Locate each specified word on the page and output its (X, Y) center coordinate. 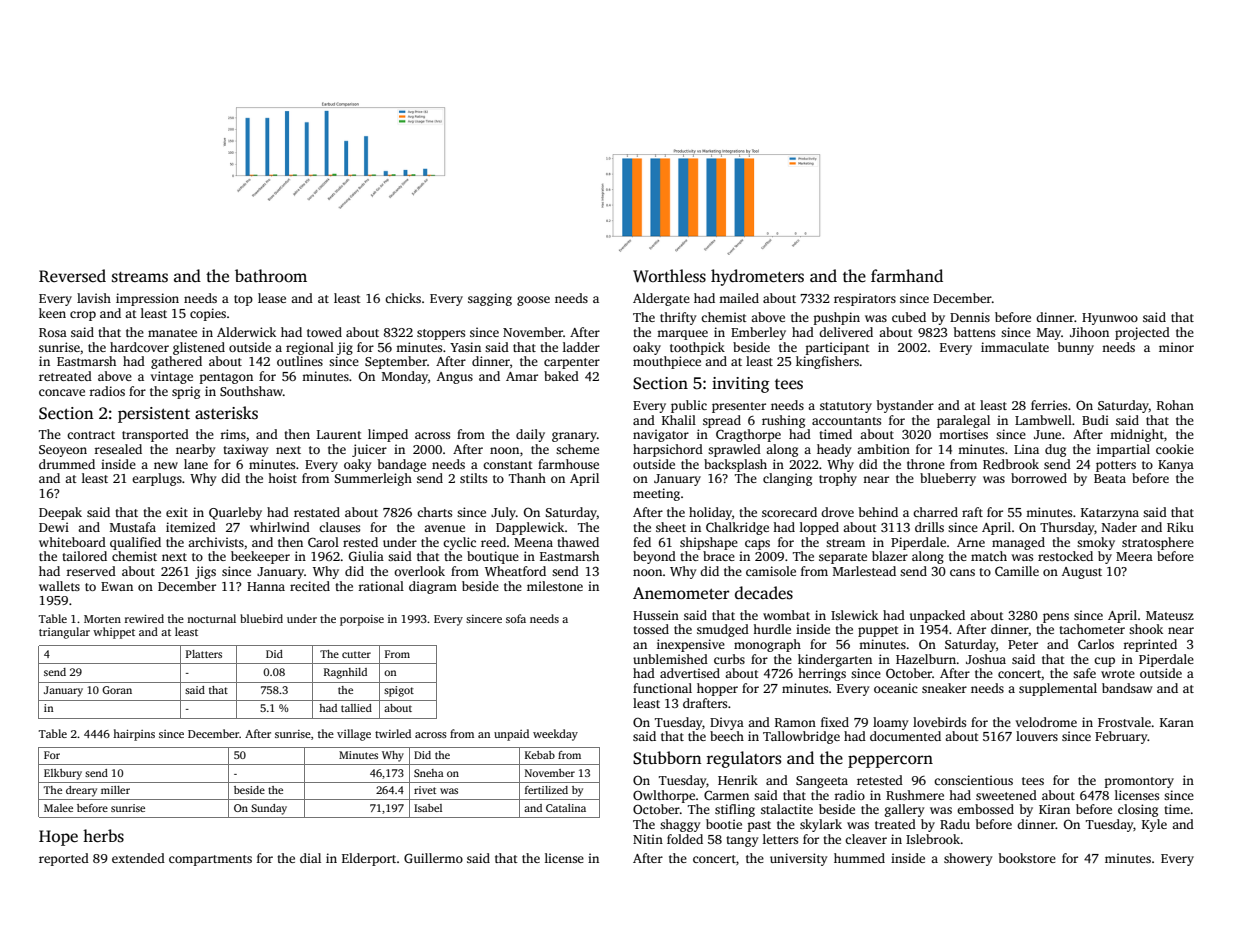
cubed (909, 317)
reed (493, 542)
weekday (555, 735)
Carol (323, 542)
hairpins (134, 735)
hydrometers (757, 277)
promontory (1139, 782)
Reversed (72, 276)
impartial (1123, 450)
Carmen (726, 795)
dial (310, 858)
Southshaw (251, 391)
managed (1018, 543)
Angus (455, 378)
